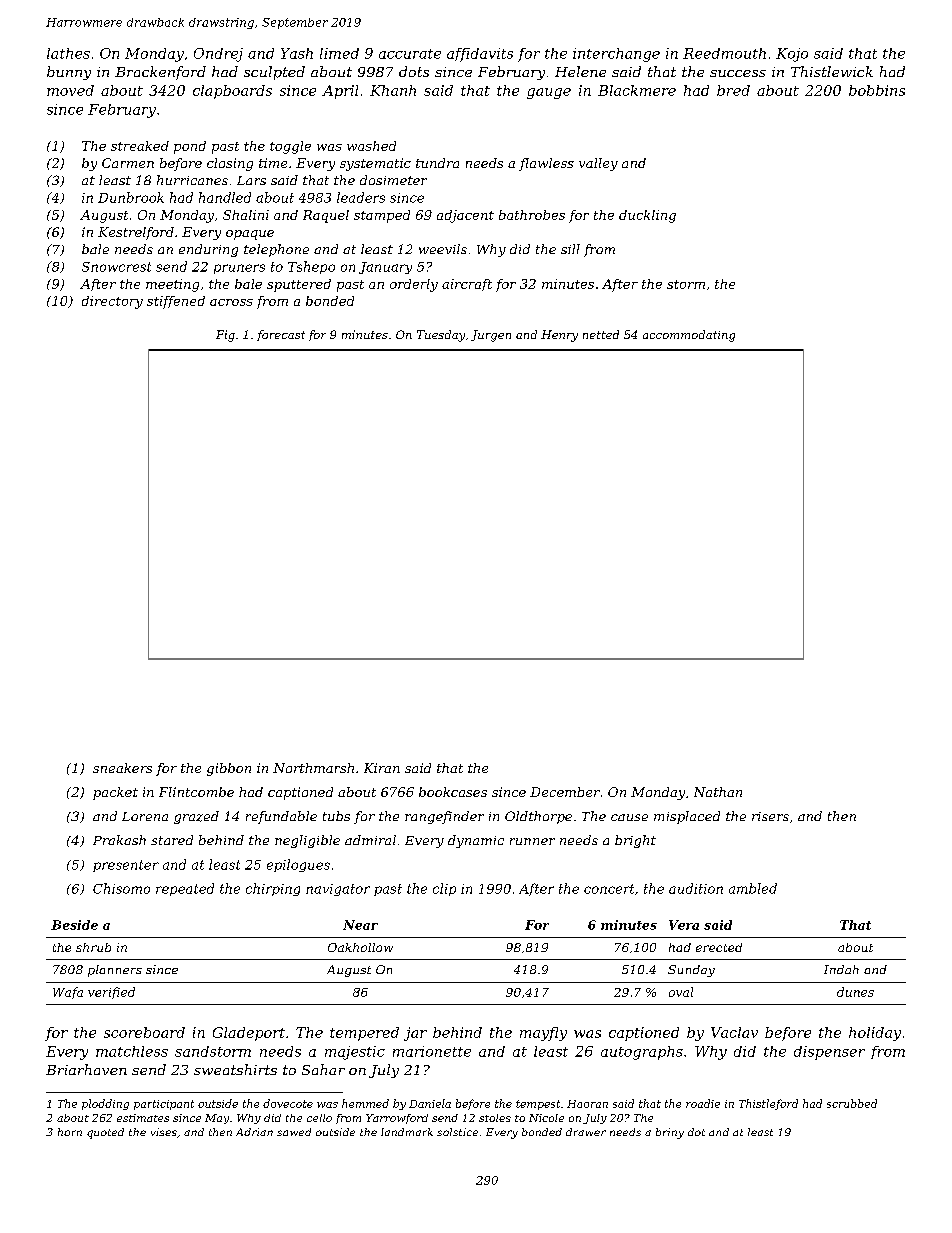 The image size is (952, 1233). What do you see at coordinates (164, 1132) in the page?
I see `vises` at bounding box center [164, 1132].
